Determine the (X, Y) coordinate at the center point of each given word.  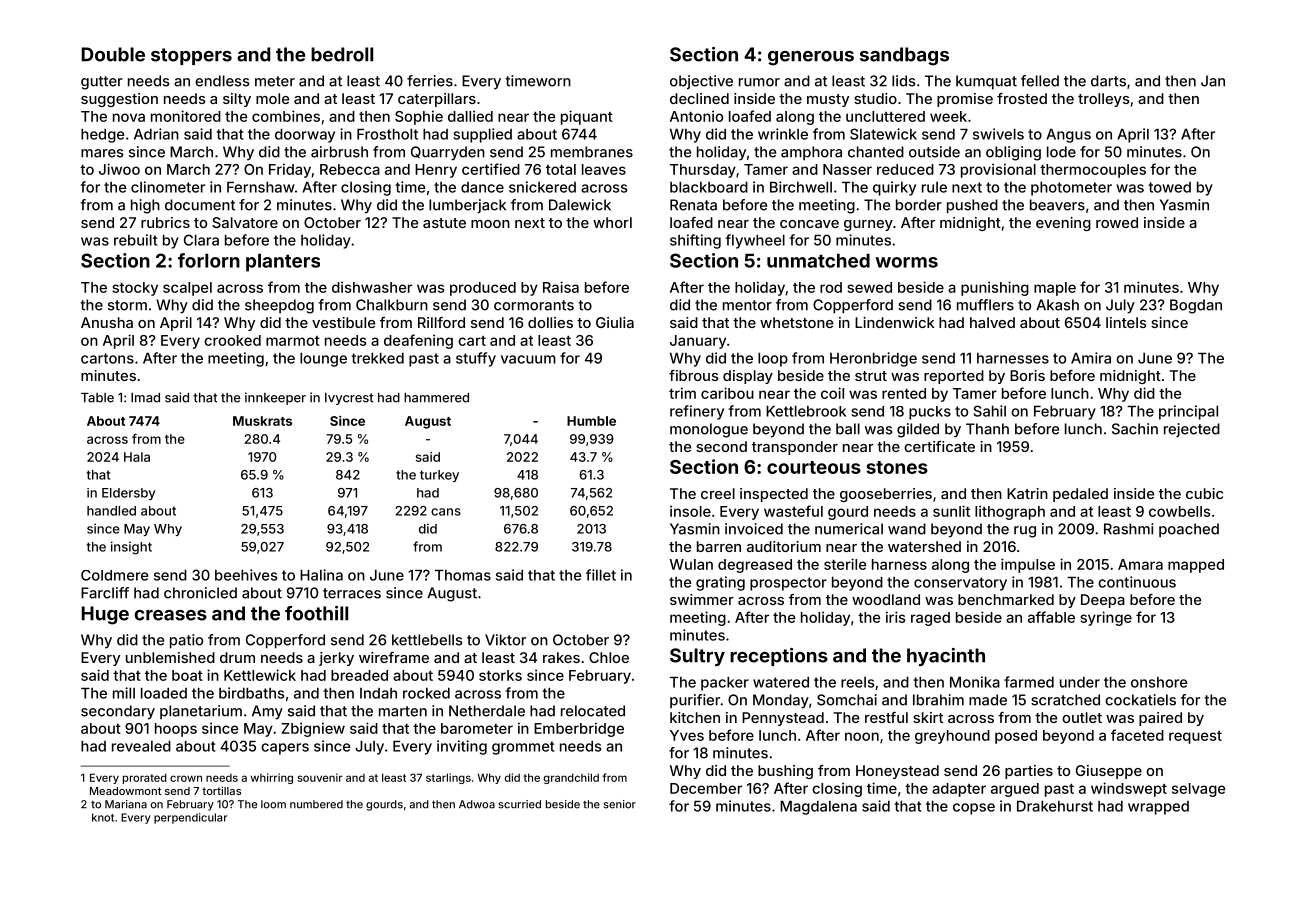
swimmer (702, 599)
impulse (1028, 565)
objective (701, 82)
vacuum (528, 359)
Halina (321, 575)
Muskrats (262, 421)
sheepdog (279, 306)
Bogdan (1196, 306)
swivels (998, 134)
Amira (1091, 358)
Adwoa (477, 804)
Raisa (561, 287)
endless (222, 81)
